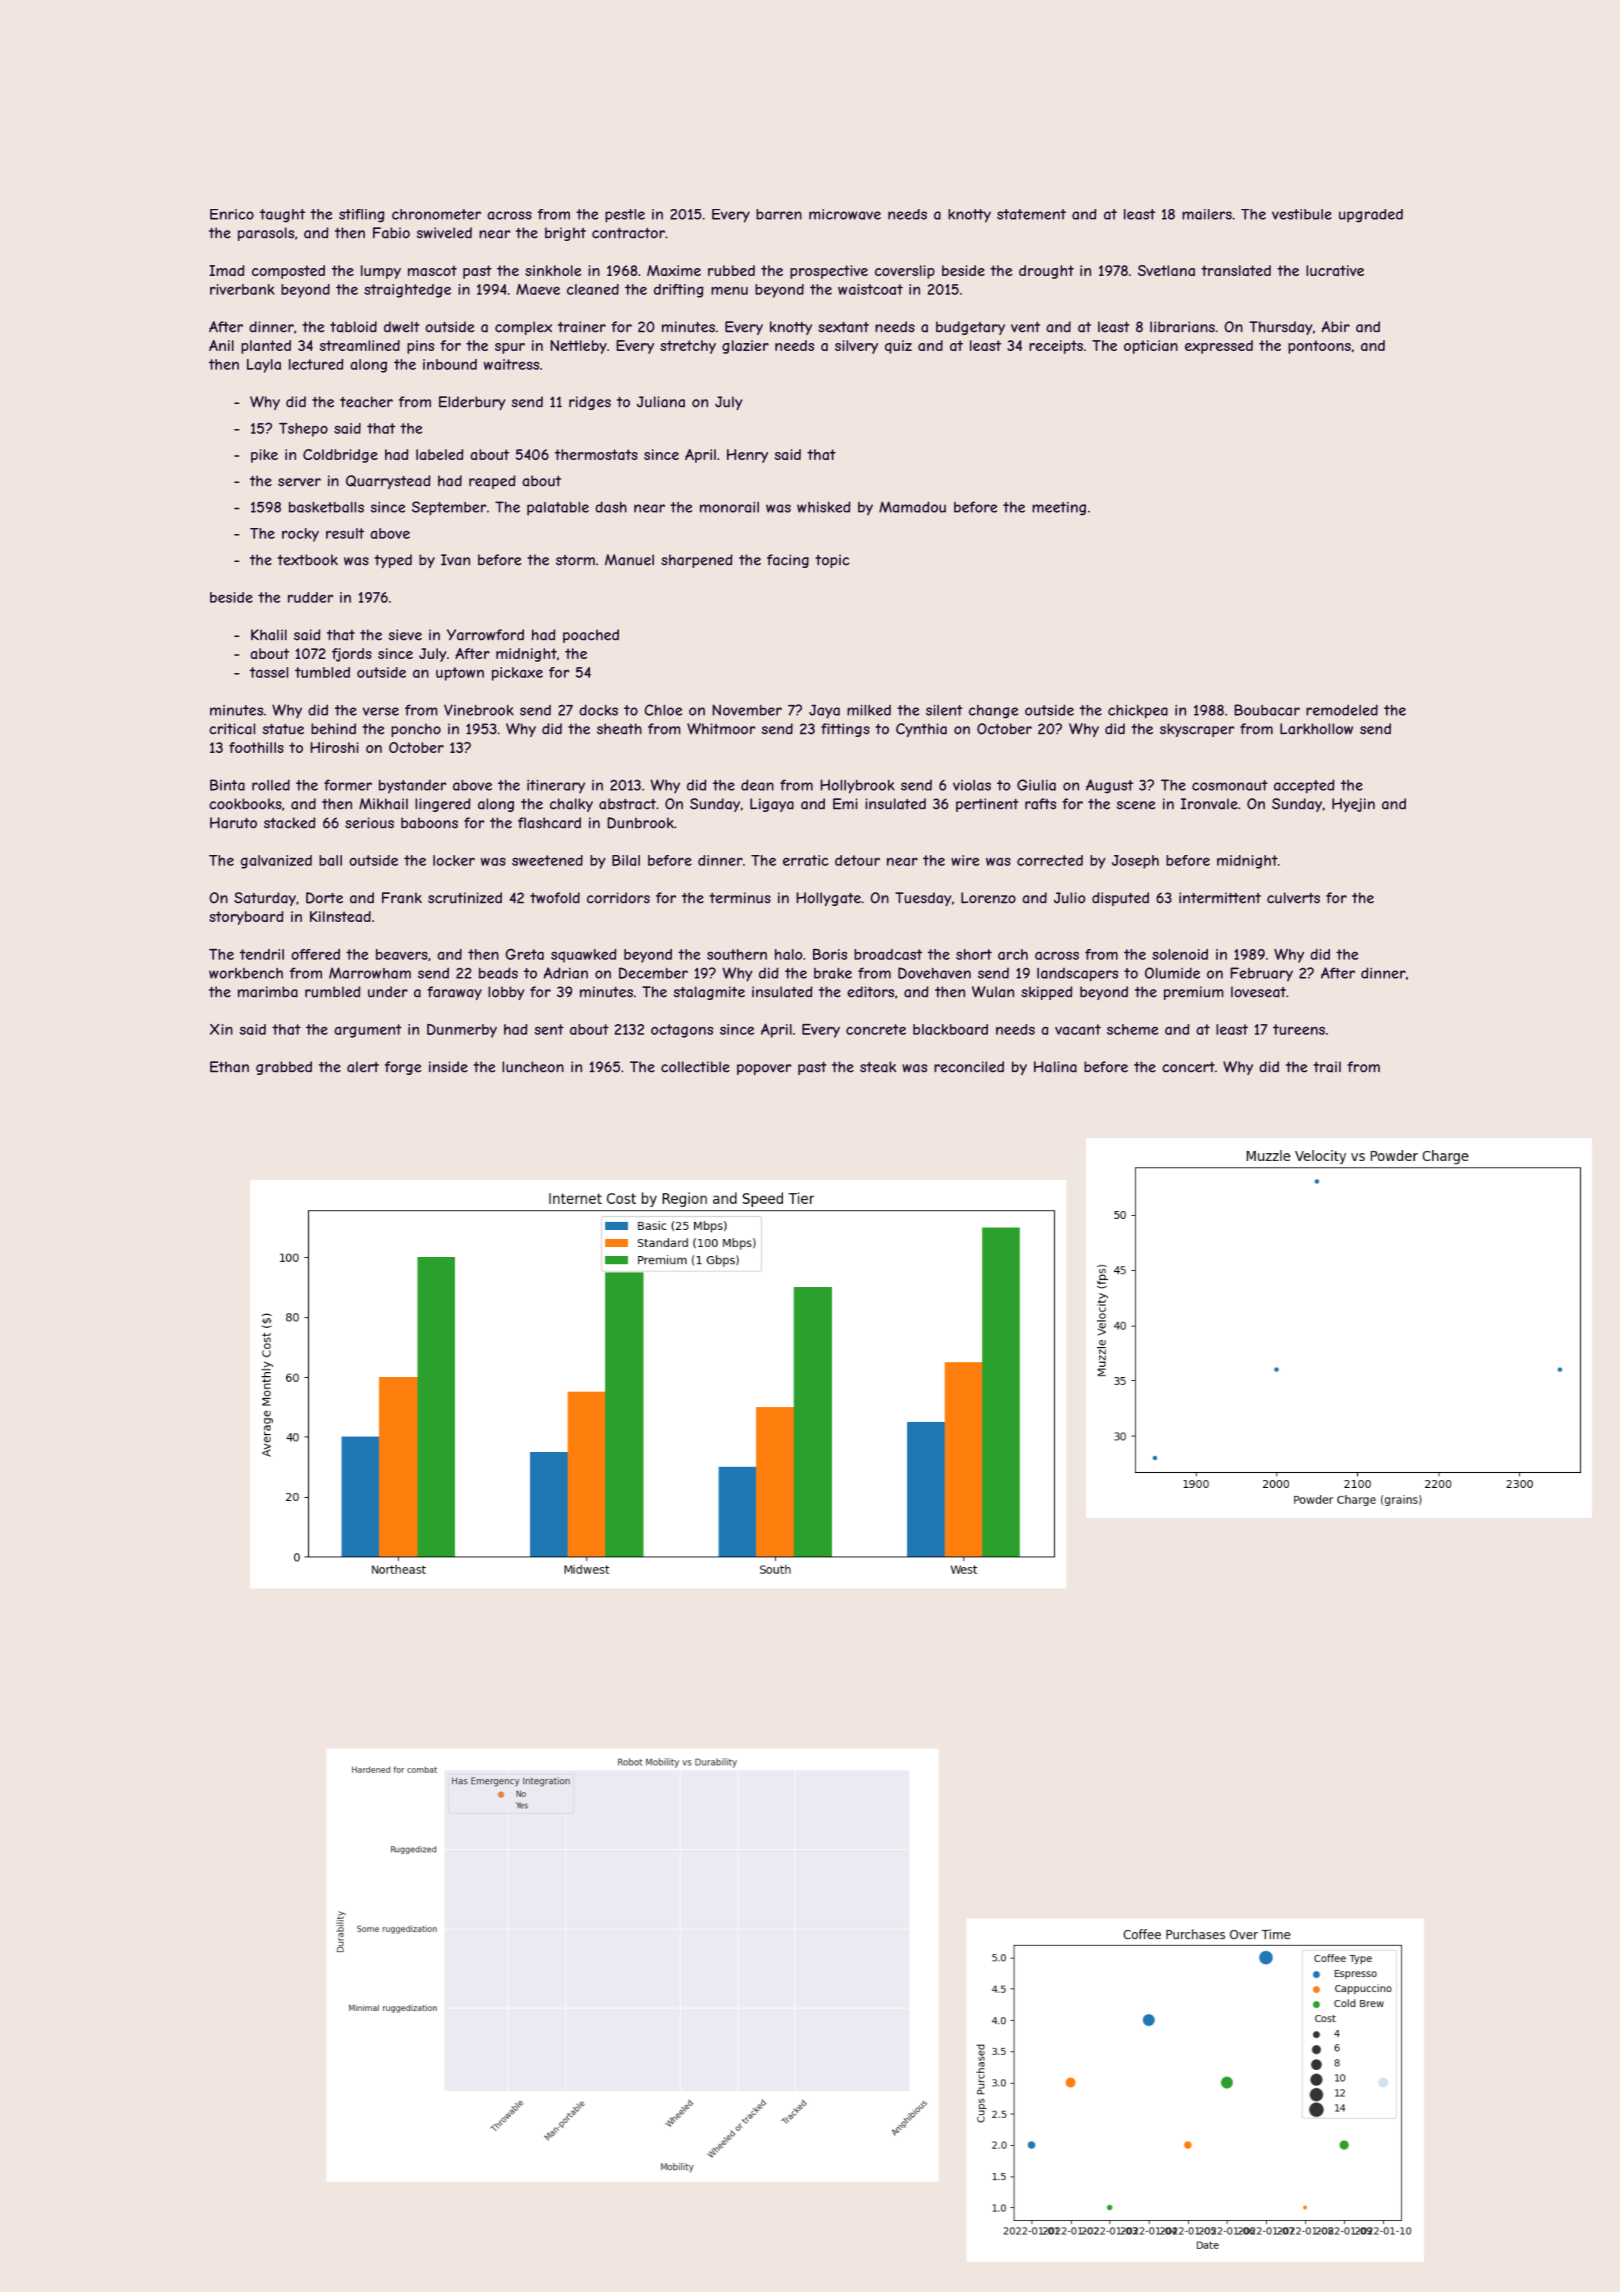 Image resolution: width=1620 pixels, height=2292 pixels. What do you see at coordinates (1236, 270) in the screenshot?
I see `translated` at bounding box center [1236, 270].
